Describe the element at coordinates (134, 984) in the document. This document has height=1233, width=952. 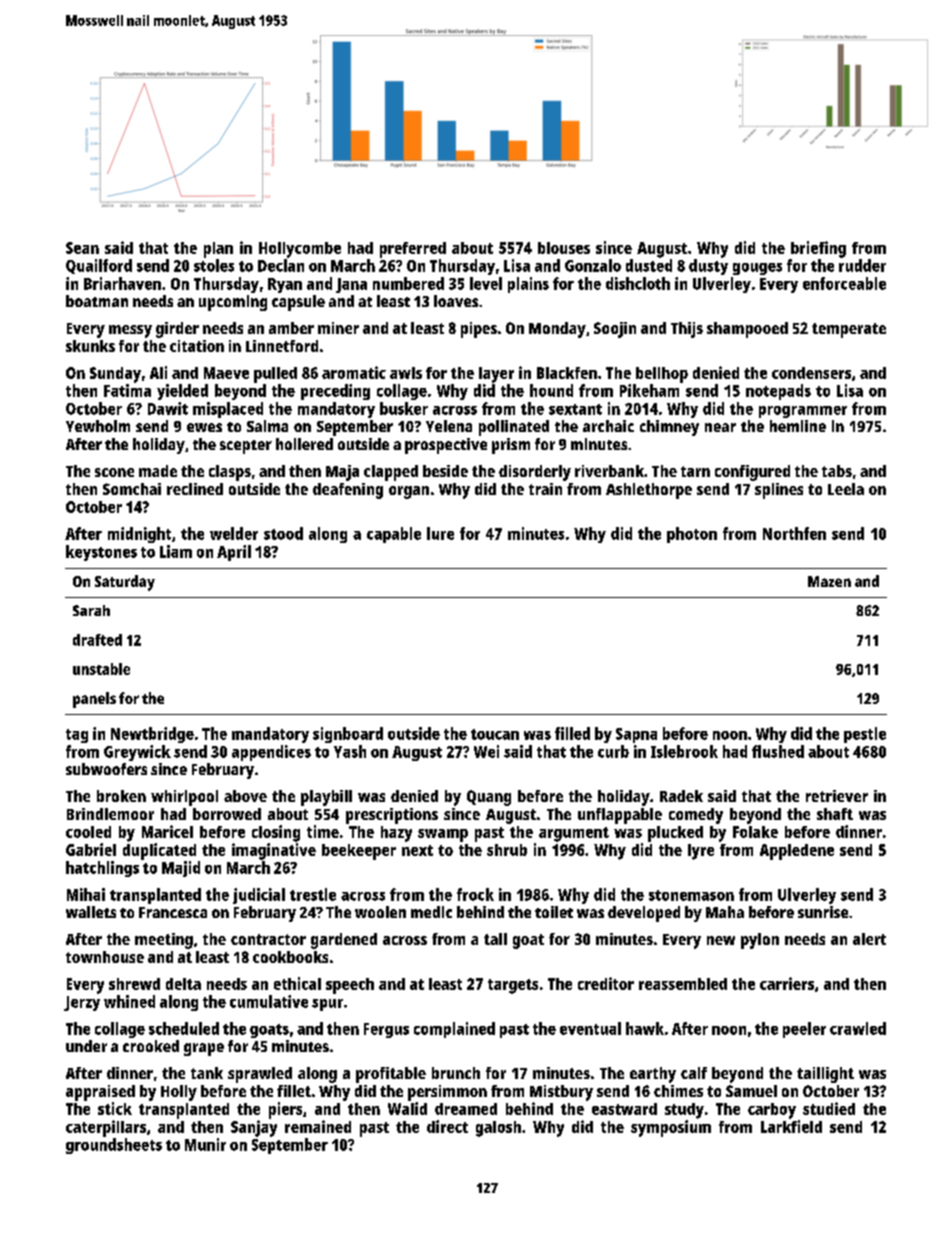
I see `shrewd` at that location.
